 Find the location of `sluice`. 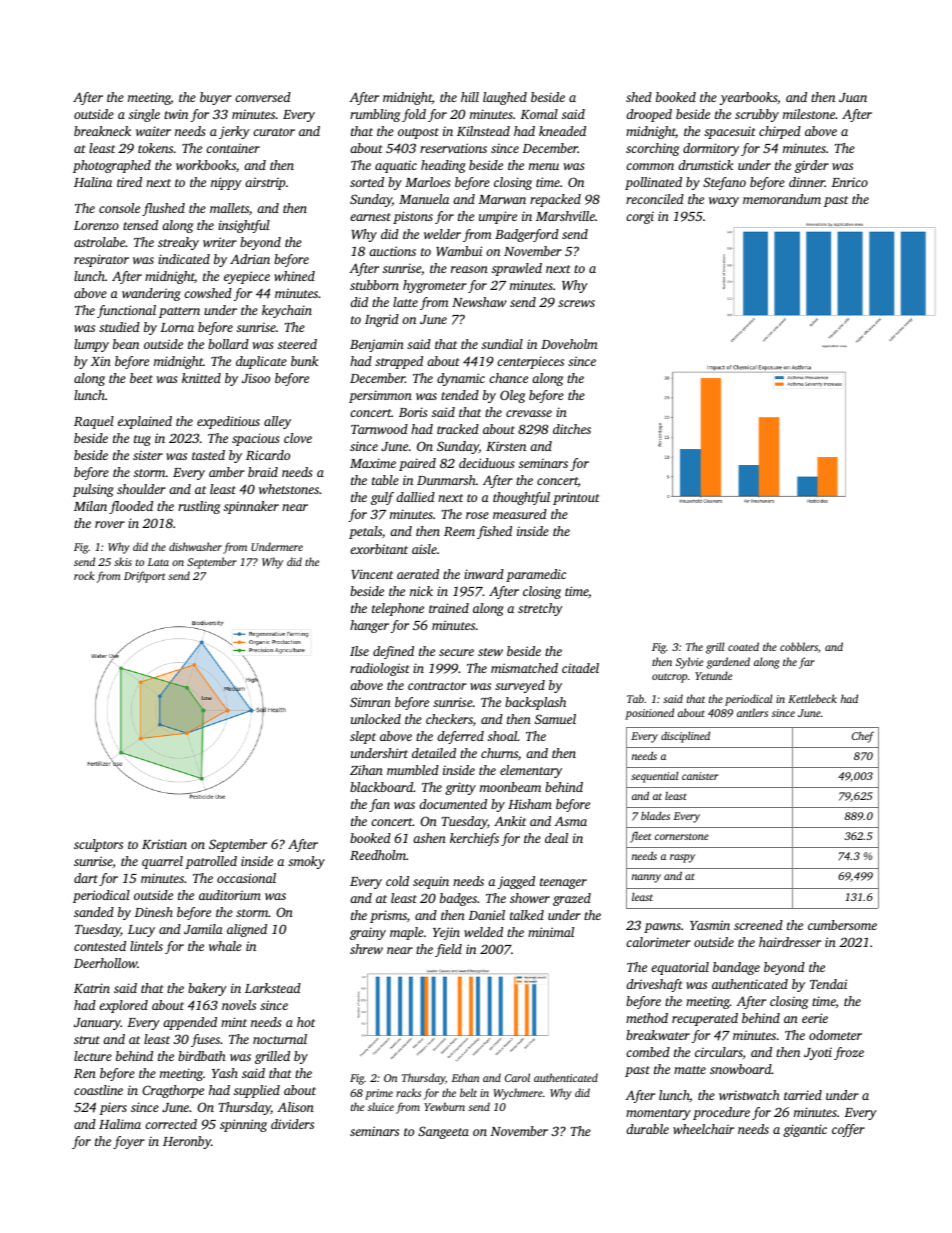

sluice is located at coordinates (381, 1106).
